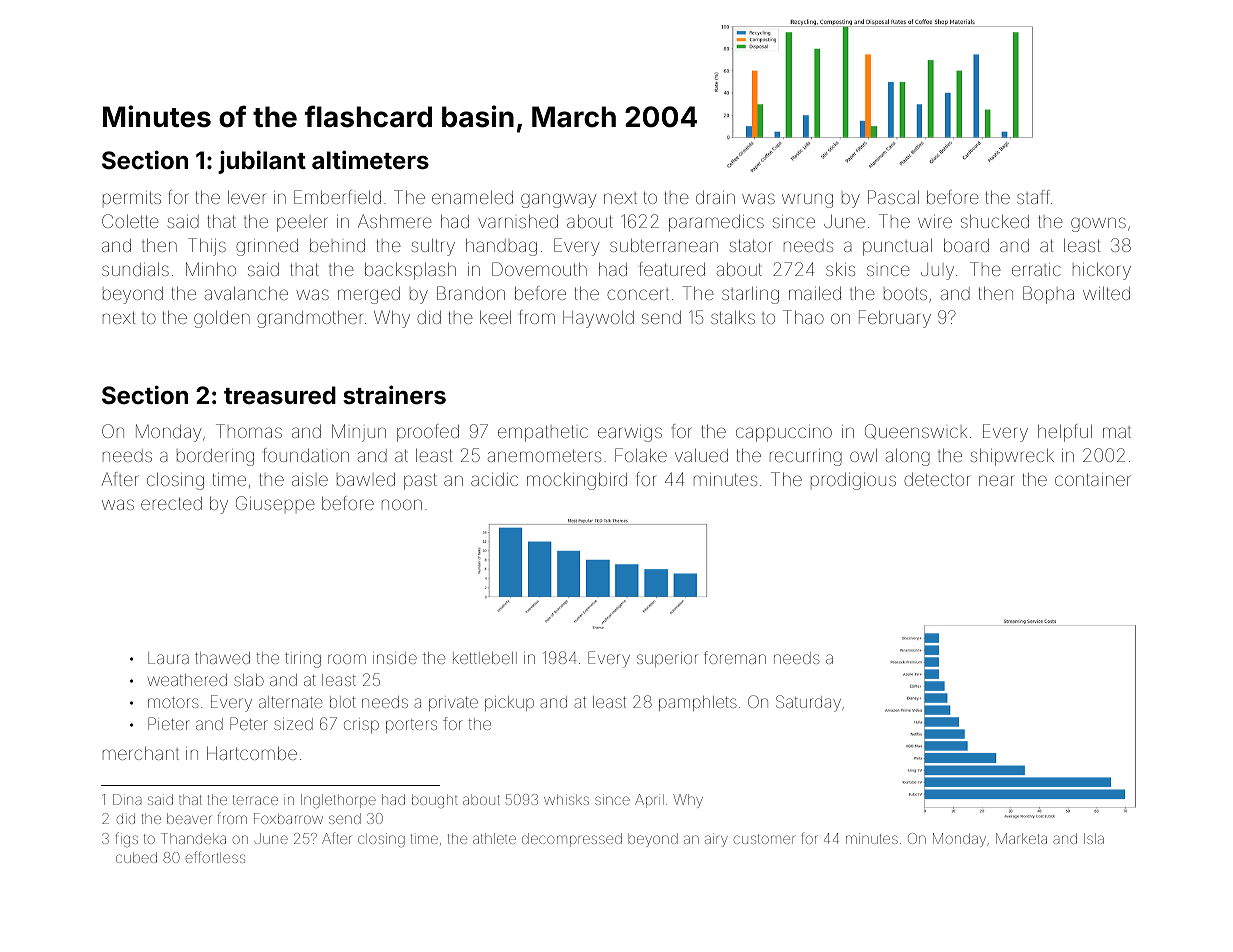 Image resolution: width=1233 pixels, height=952 pixels. What do you see at coordinates (1033, 197) in the screenshot?
I see `staff` at bounding box center [1033, 197].
